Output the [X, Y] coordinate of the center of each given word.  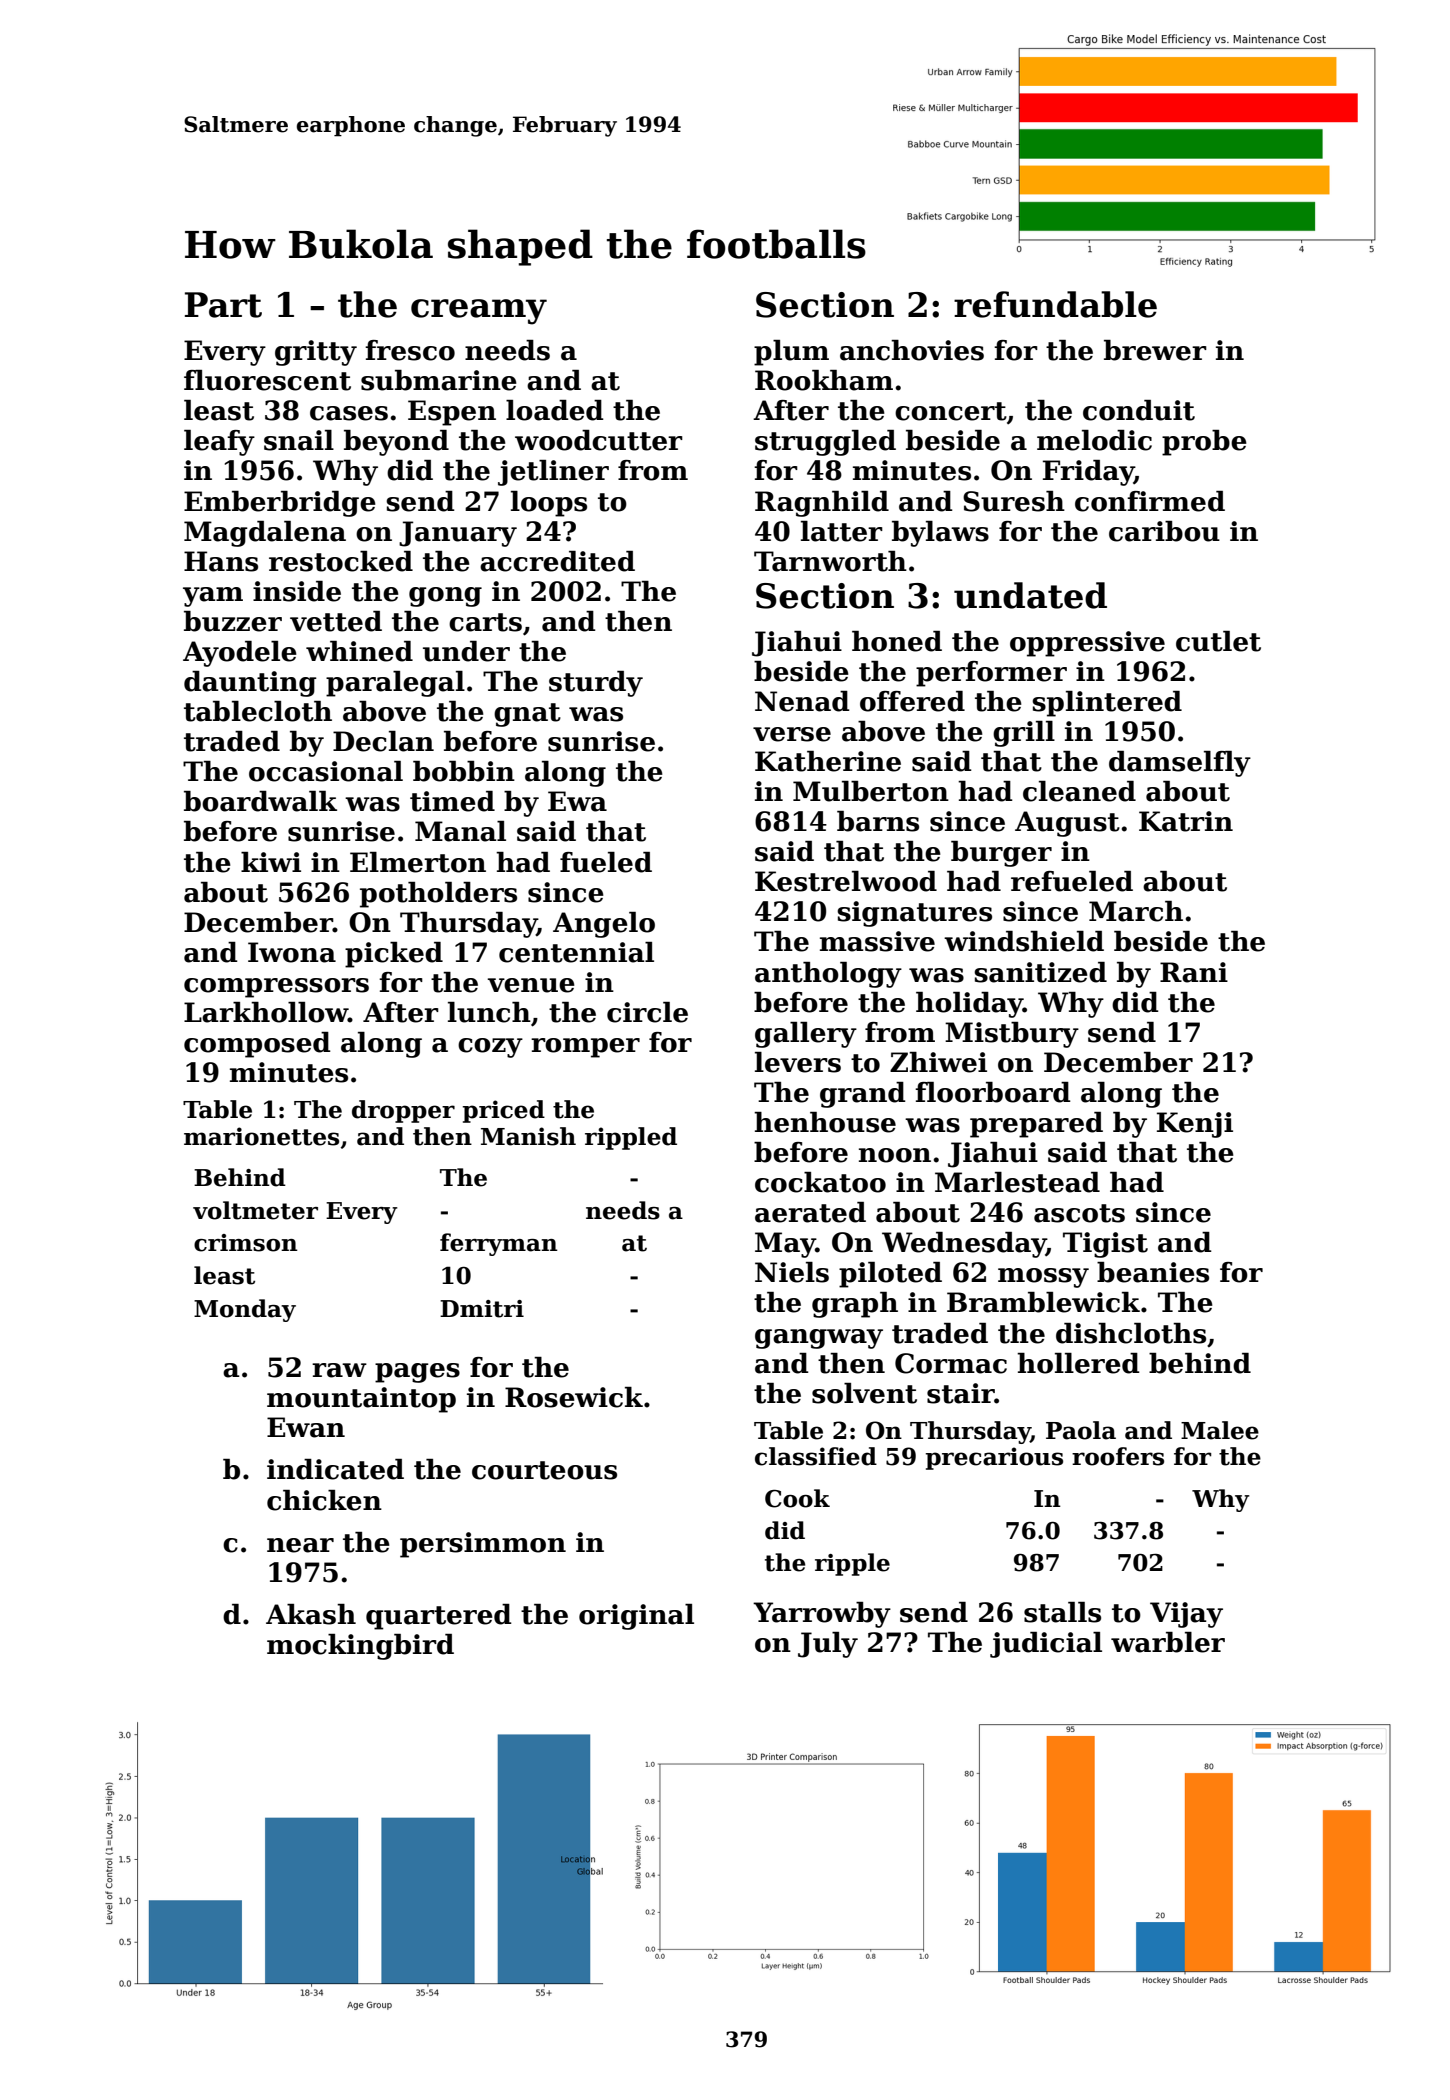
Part [223, 305]
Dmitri [482, 1309]
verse [792, 734]
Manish [528, 1136]
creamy [479, 312]
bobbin [464, 771]
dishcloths [1131, 1333]
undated [1030, 595]
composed [257, 1045]
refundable [1055, 304]
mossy [1043, 1278]
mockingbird [360, 1647]
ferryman [499, 1244]
